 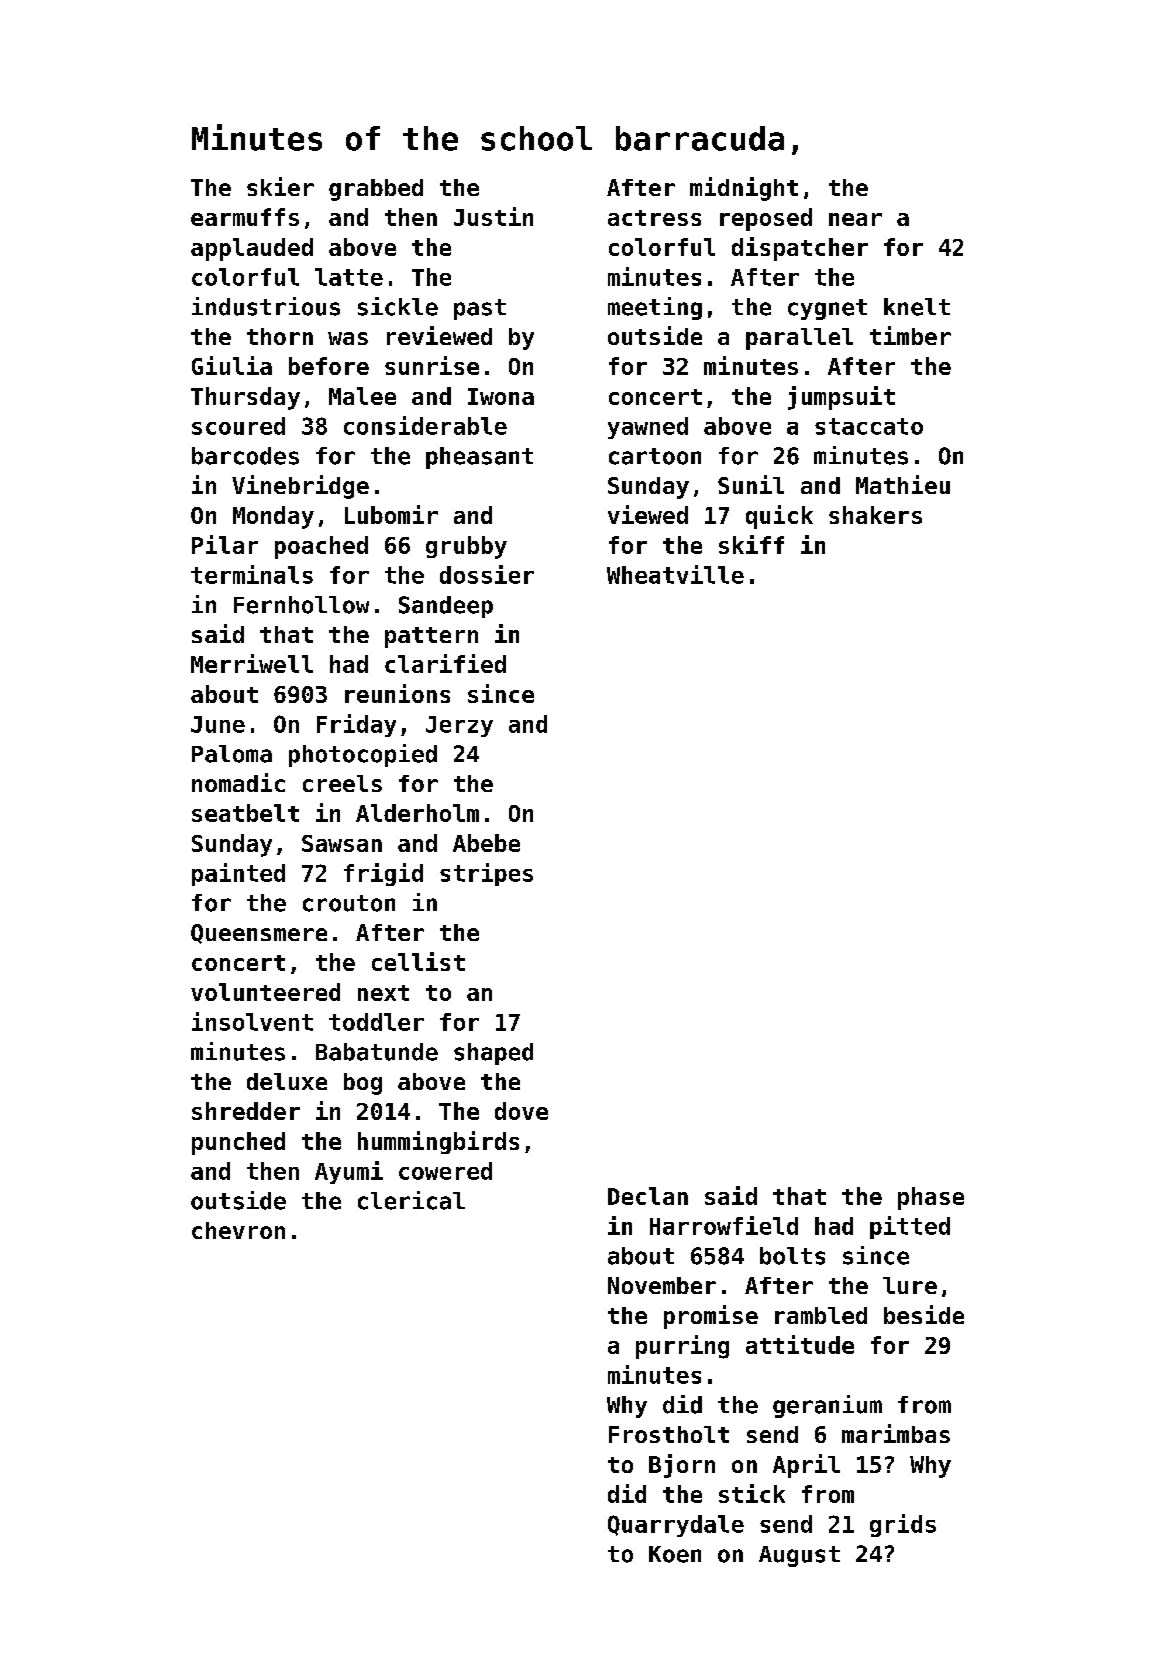 What do you see at coordinates (445, 1171) in the document?
I see `cowered` at bounding box center [445, 1171].
